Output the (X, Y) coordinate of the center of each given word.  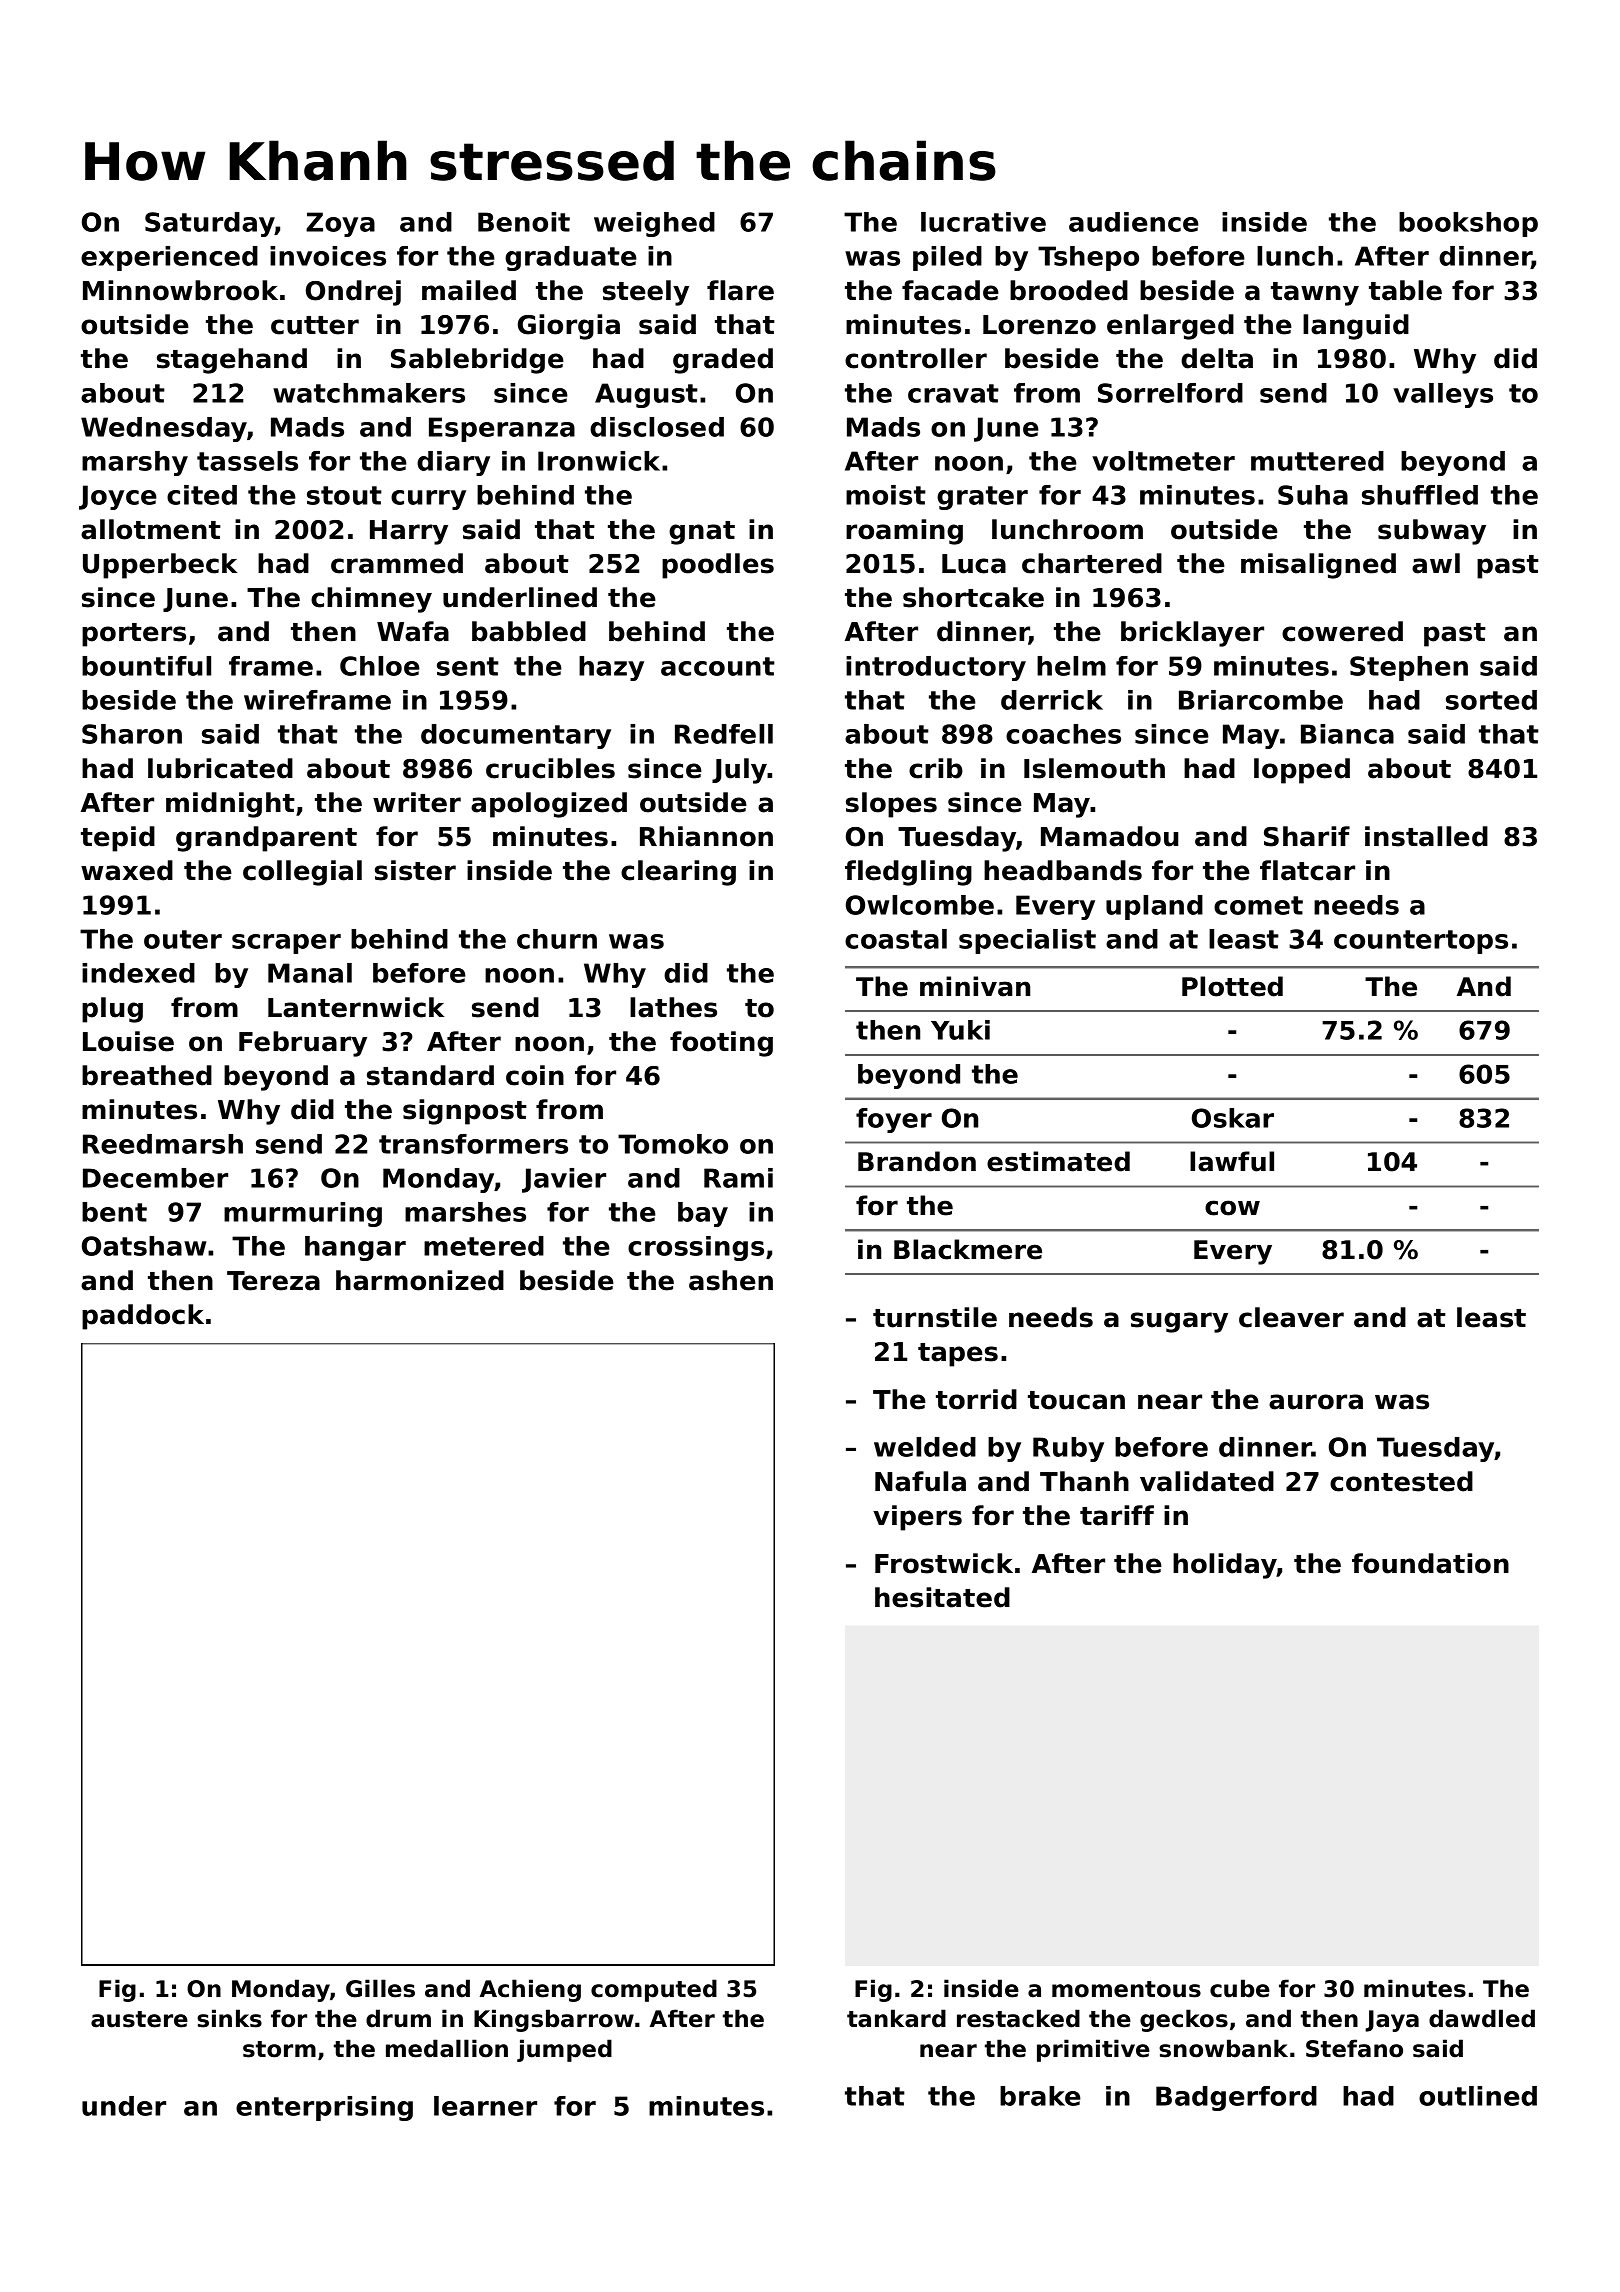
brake (1040, 2096)
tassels (247, 461)
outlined (1478, 2096)
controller (916, 358)
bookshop (1468, 224)
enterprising (324, 2108)
